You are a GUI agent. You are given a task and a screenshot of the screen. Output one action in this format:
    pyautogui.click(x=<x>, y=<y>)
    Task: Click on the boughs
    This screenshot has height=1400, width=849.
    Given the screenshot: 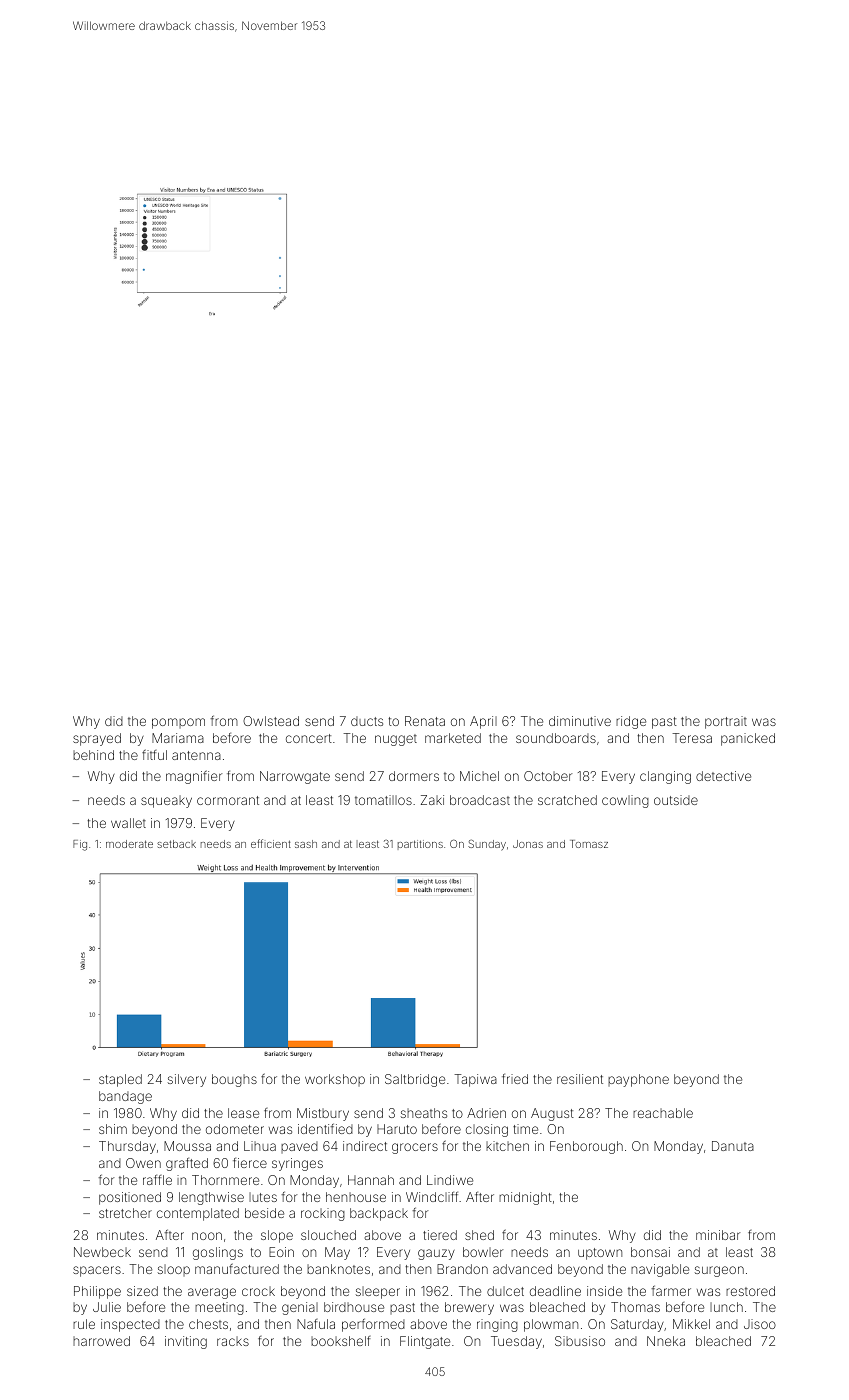 What is the action you would take?
    pyautogui.click(x=234, y=1080)
